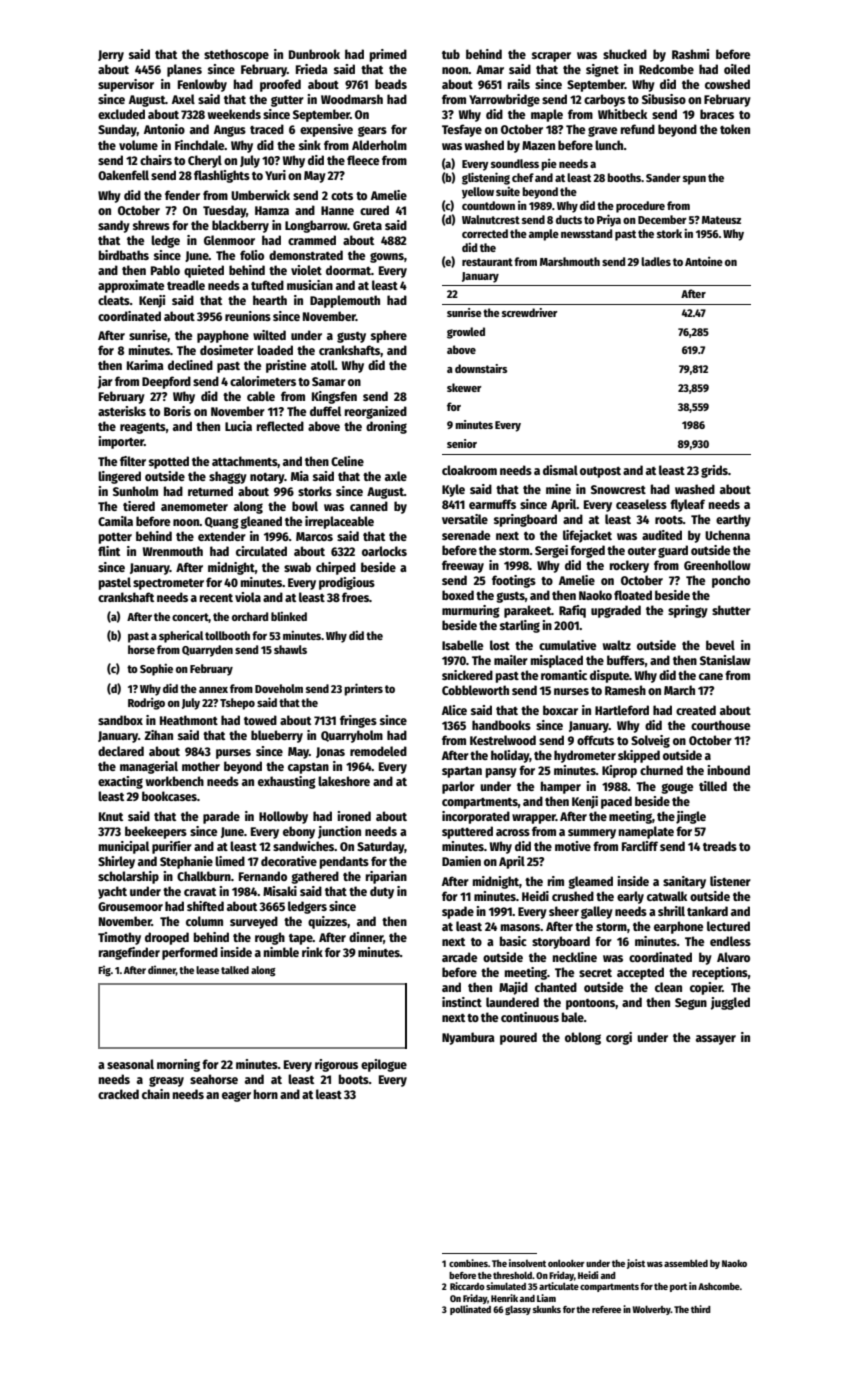 Image resolution: width=849 pixels, height=1400 pixels. Describe the element at coordinates (733, 520) in the document. I see `earthy` at that location.
